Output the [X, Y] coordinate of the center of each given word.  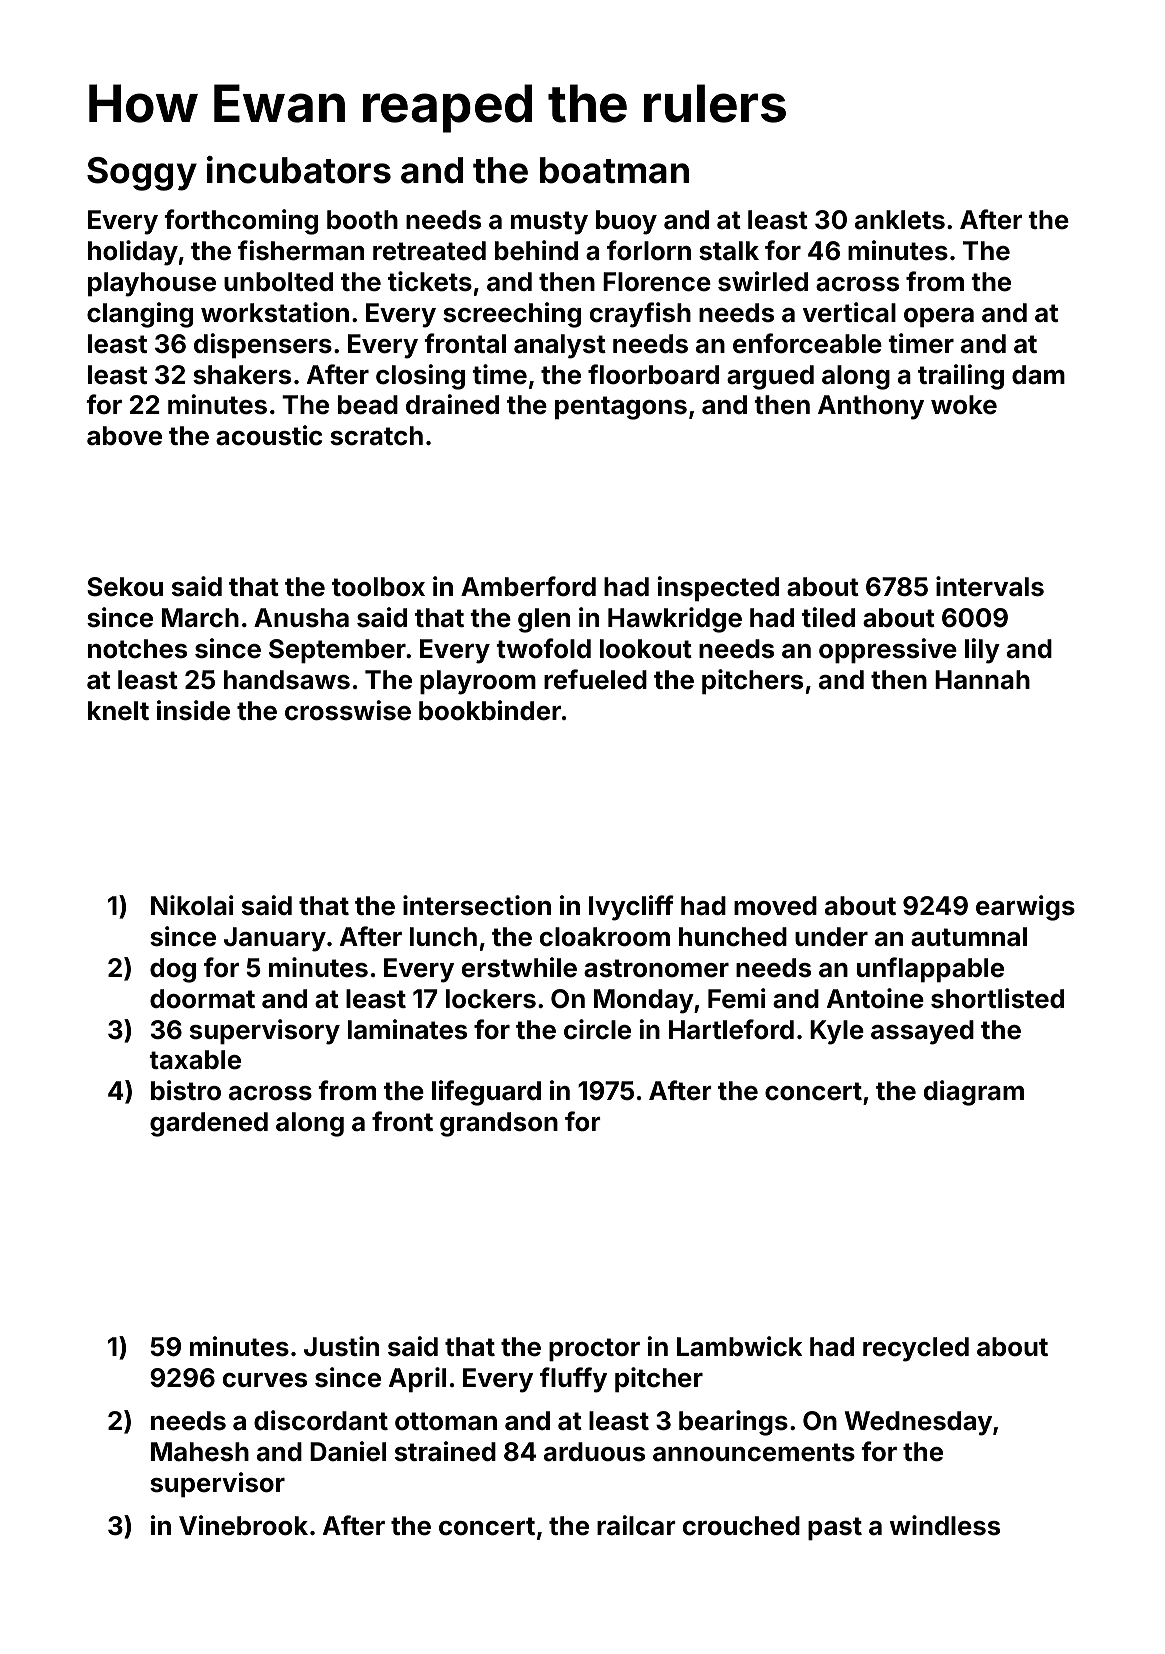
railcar [636, 1525]
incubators [299, 170]
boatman [614, 170]
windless [945, 1525]
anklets [900, 220]
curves [265, 1380]
